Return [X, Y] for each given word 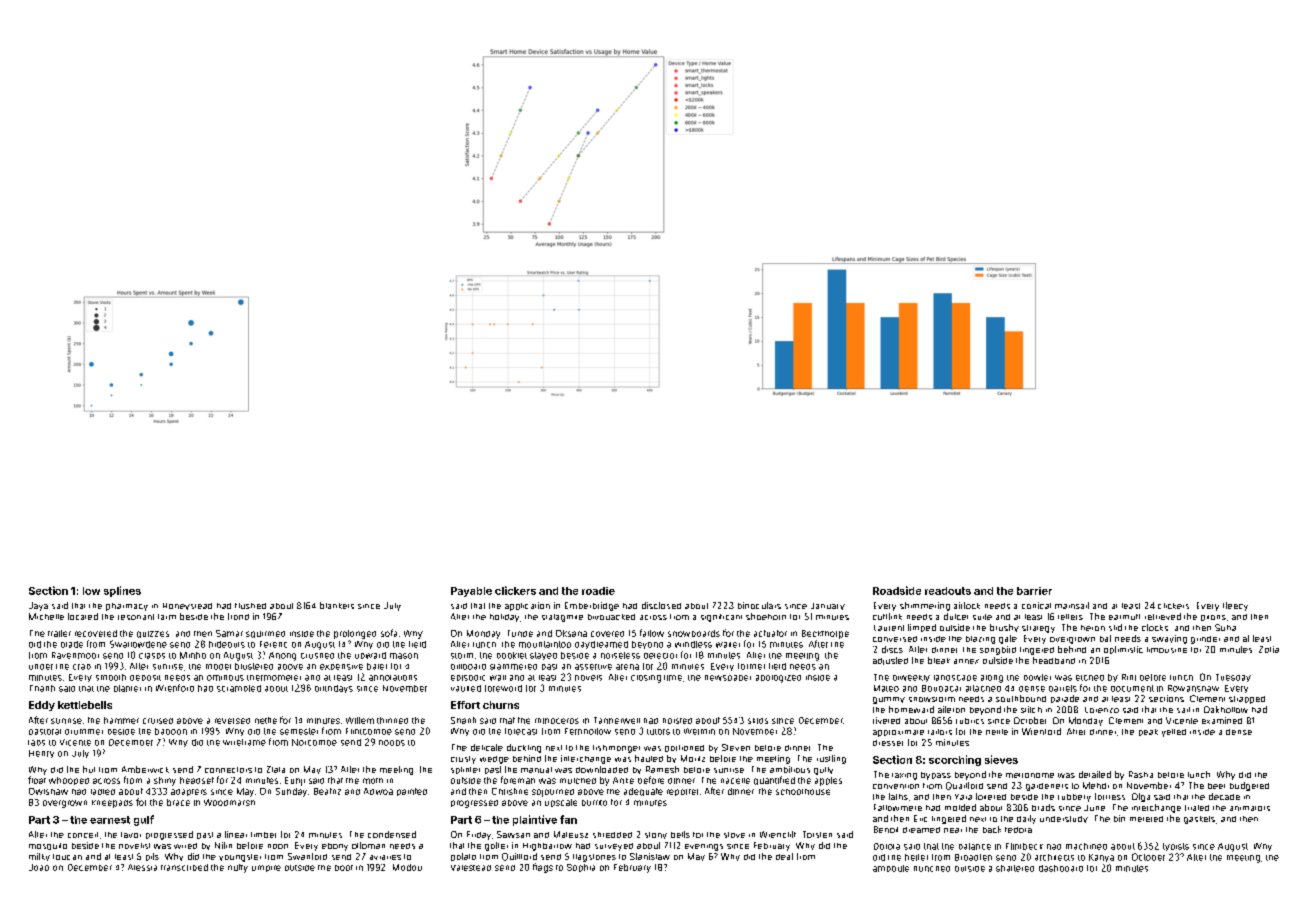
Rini [1129, 677]
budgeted [1249, 786]
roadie [598, 591]
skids [758, 721]
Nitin [223, 845]
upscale [561, 803]
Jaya [38, 606]
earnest [110, 820]
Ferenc [273, 644]
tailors [940, 732]
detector [660, 656]
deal [784, 856]
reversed [232, 721]
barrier [1034, 591]
